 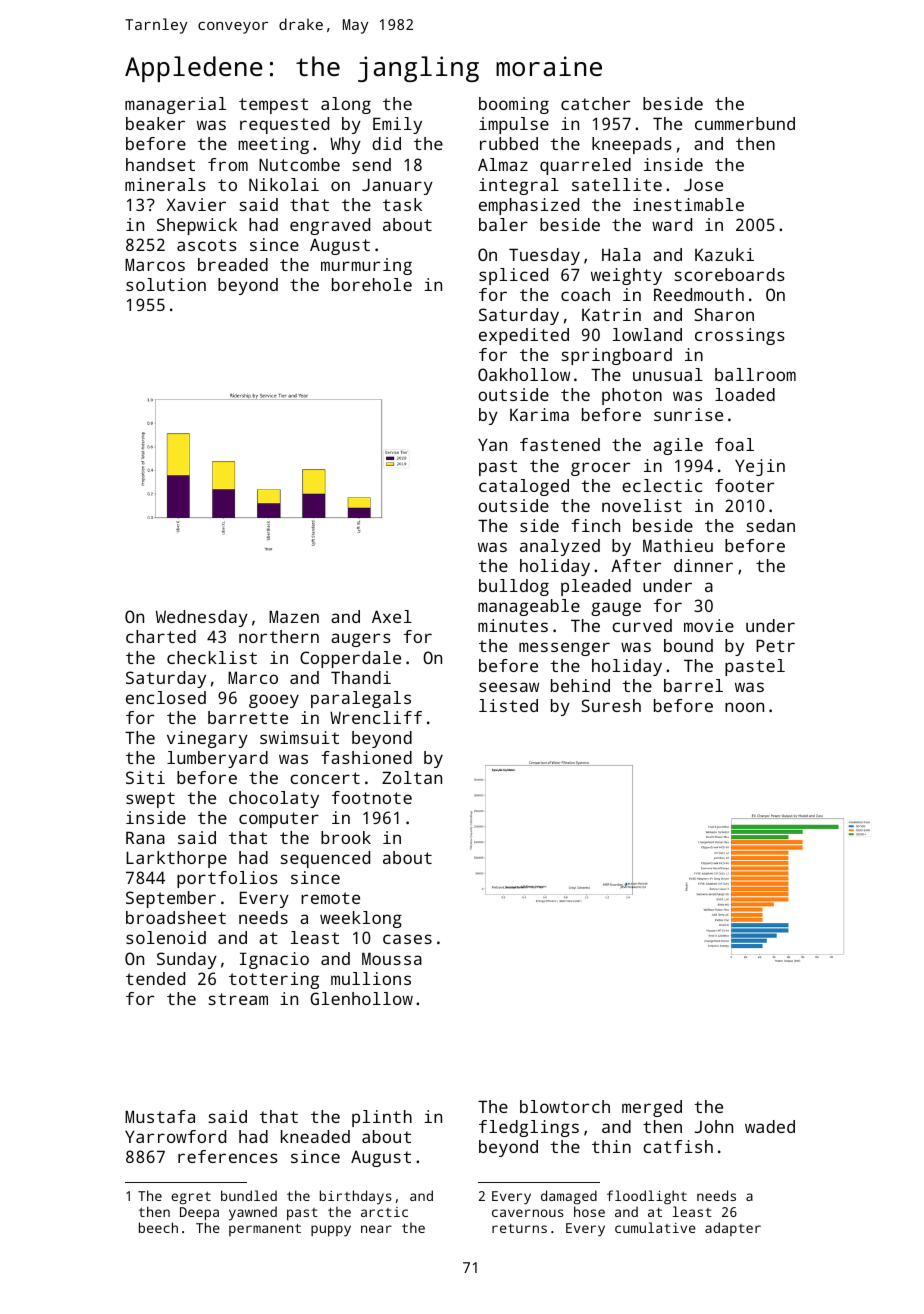 I want to click on Jose, so click(x=703, y=184).
